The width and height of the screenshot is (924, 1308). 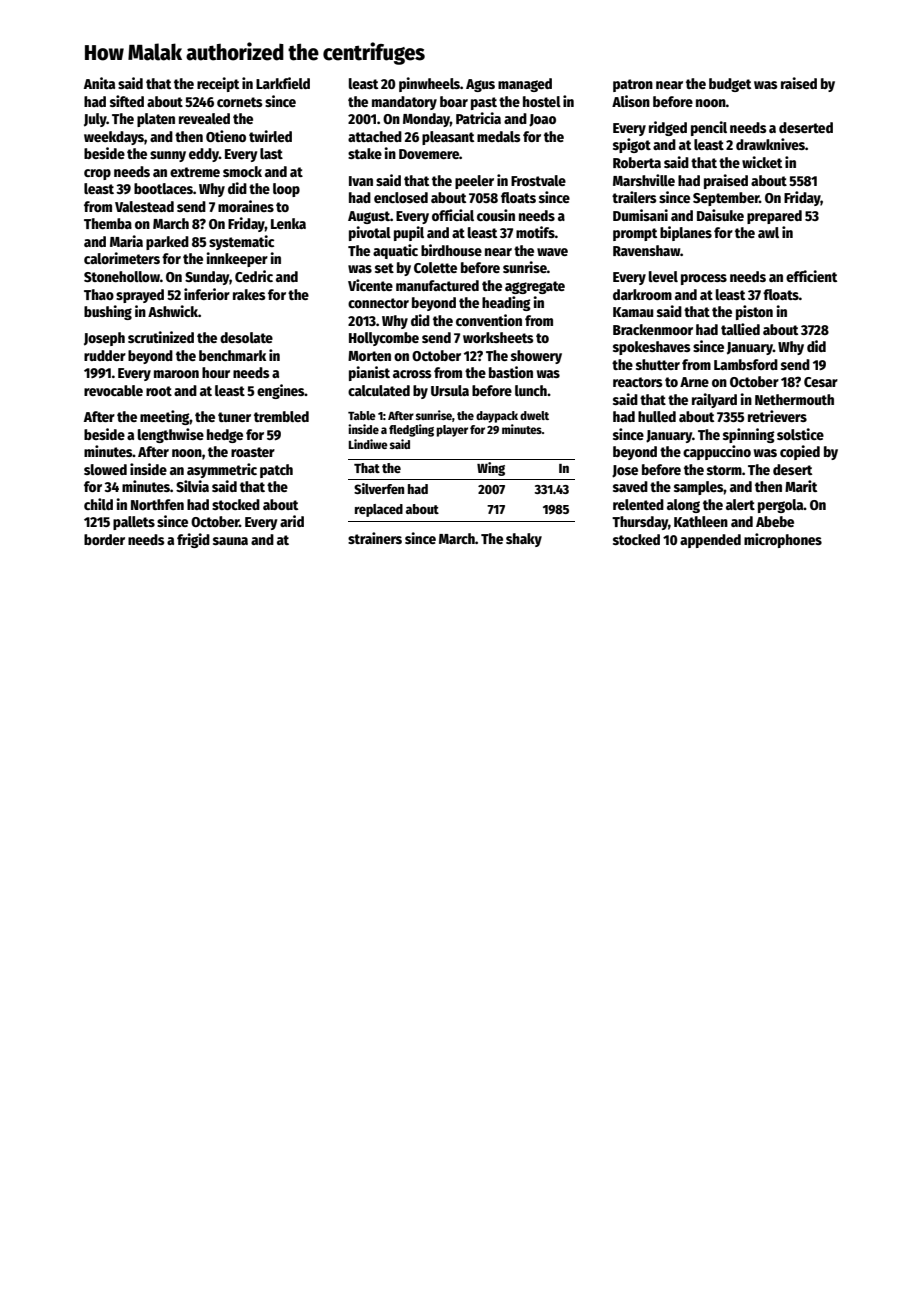 I want to click on budget, so click(x=730, y=85).
